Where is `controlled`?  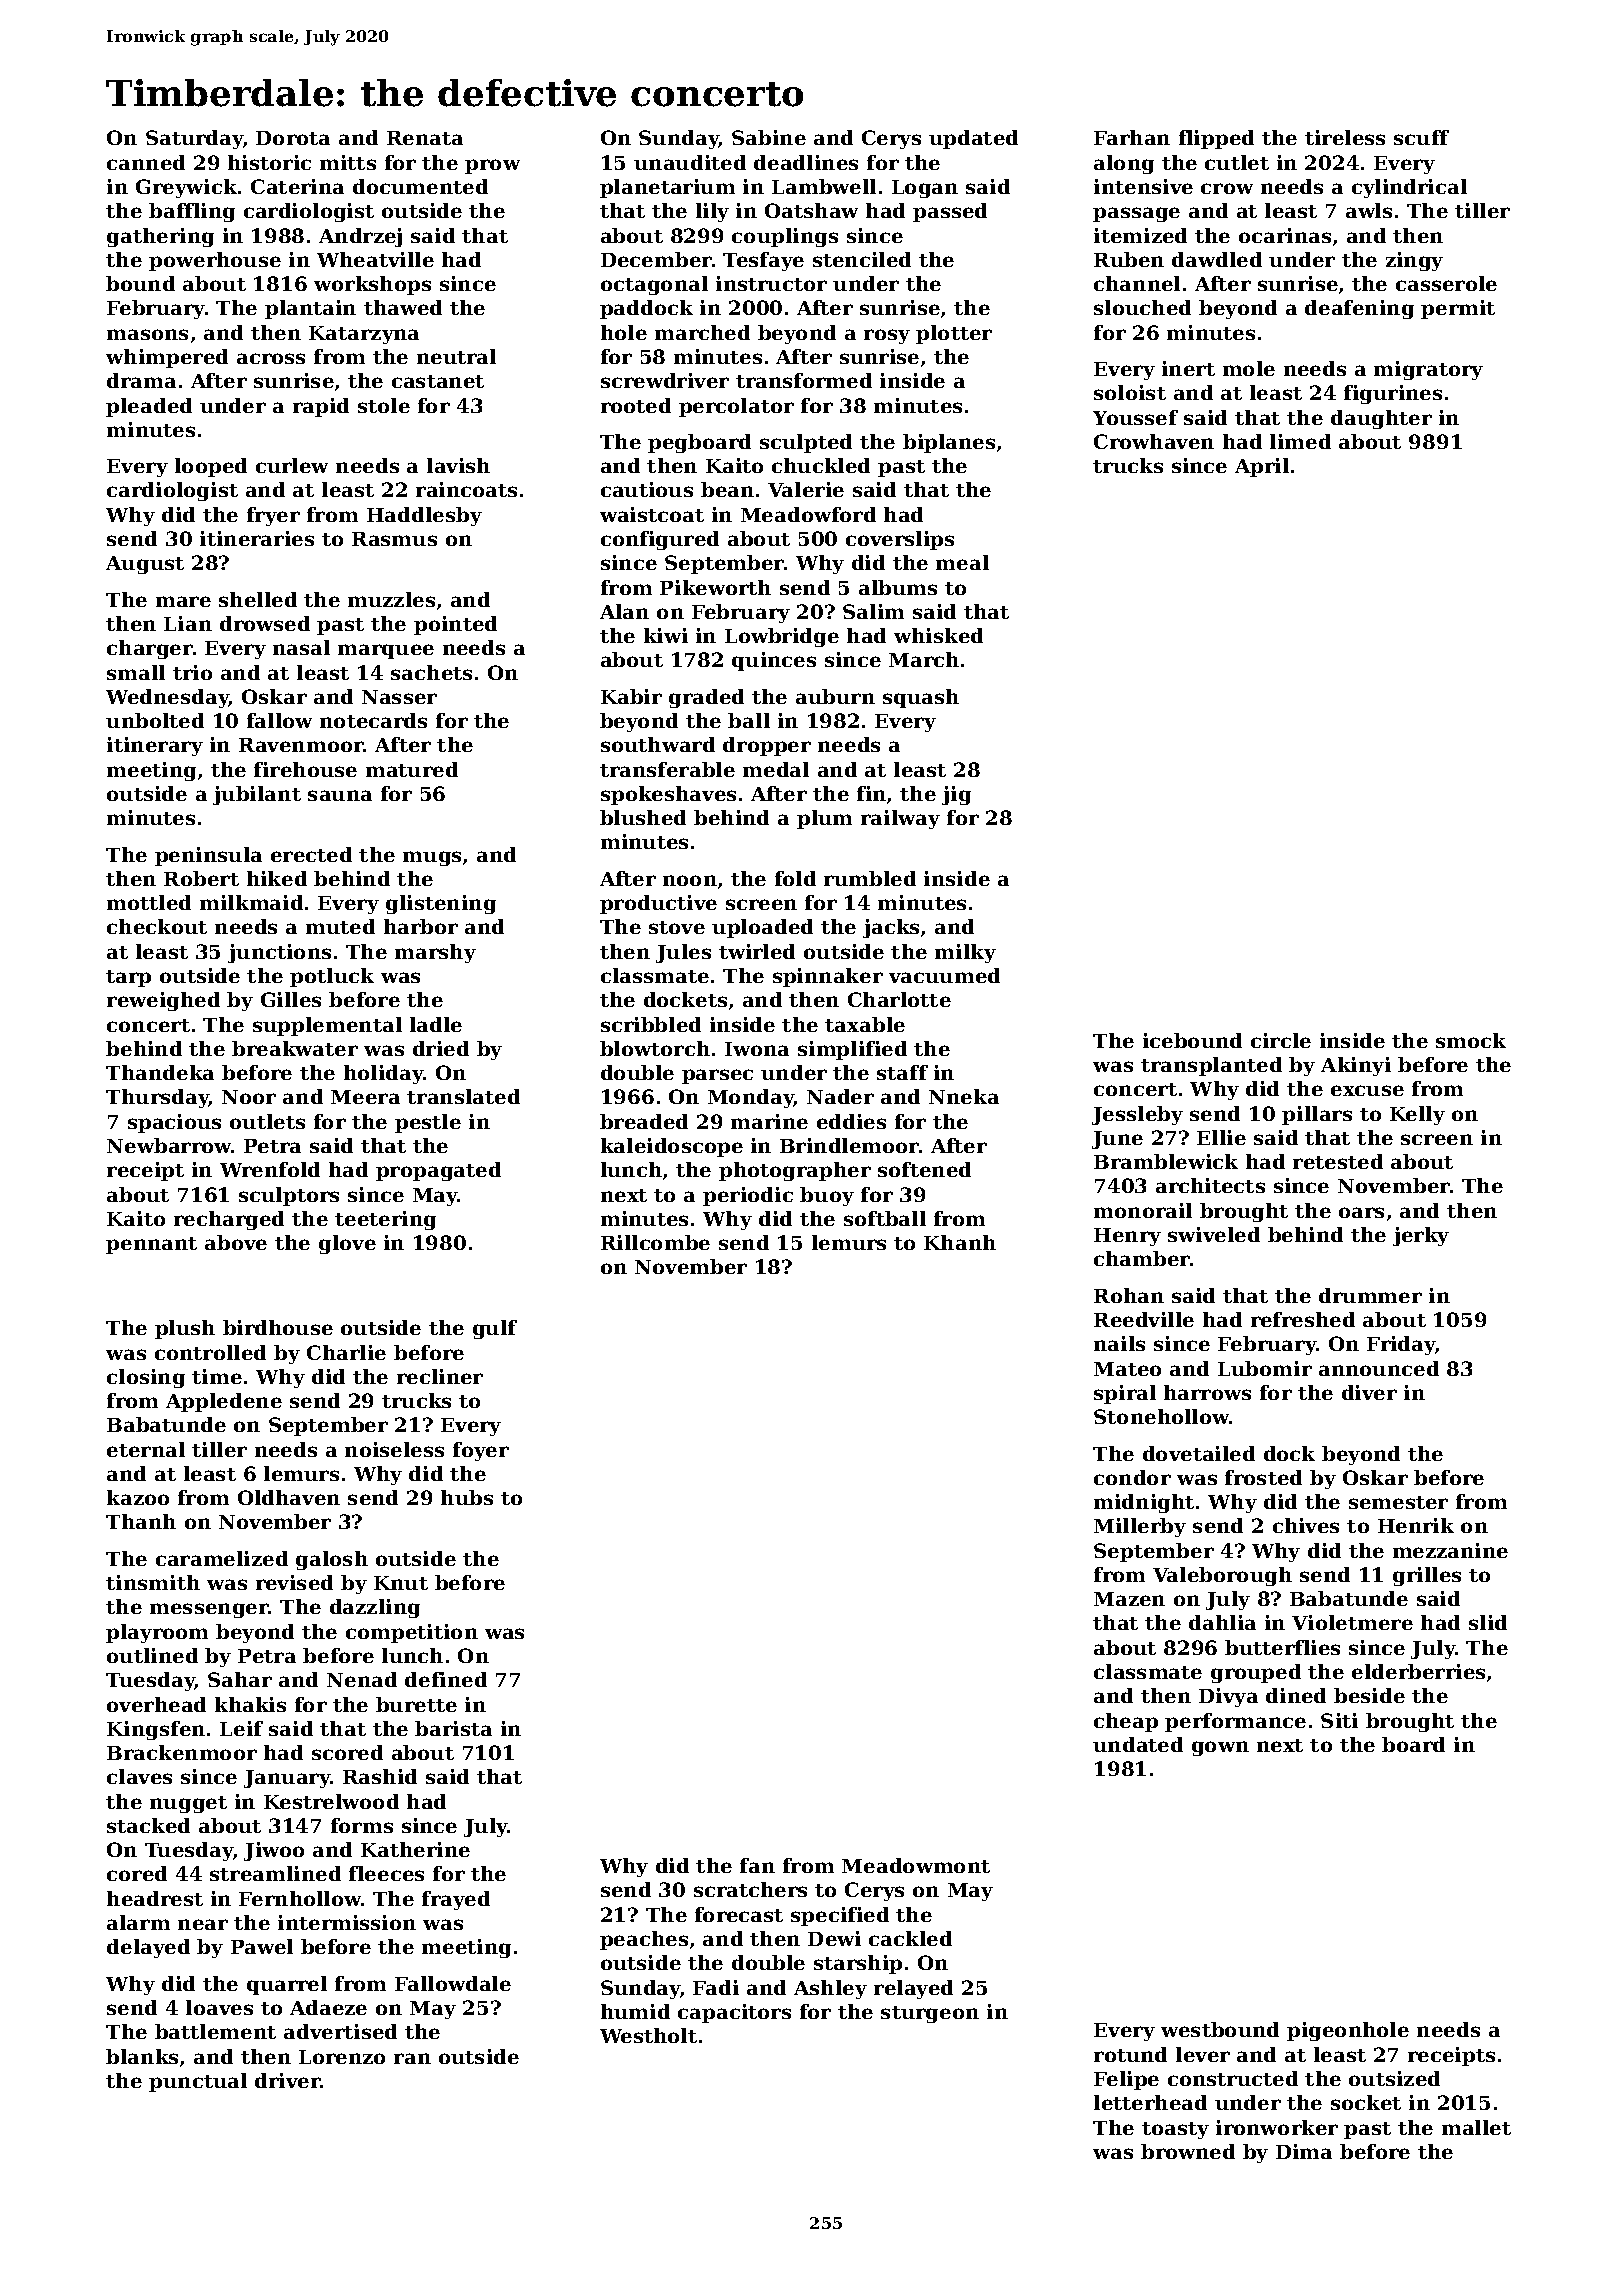 controlled is located at coordinates (210, 1352).
